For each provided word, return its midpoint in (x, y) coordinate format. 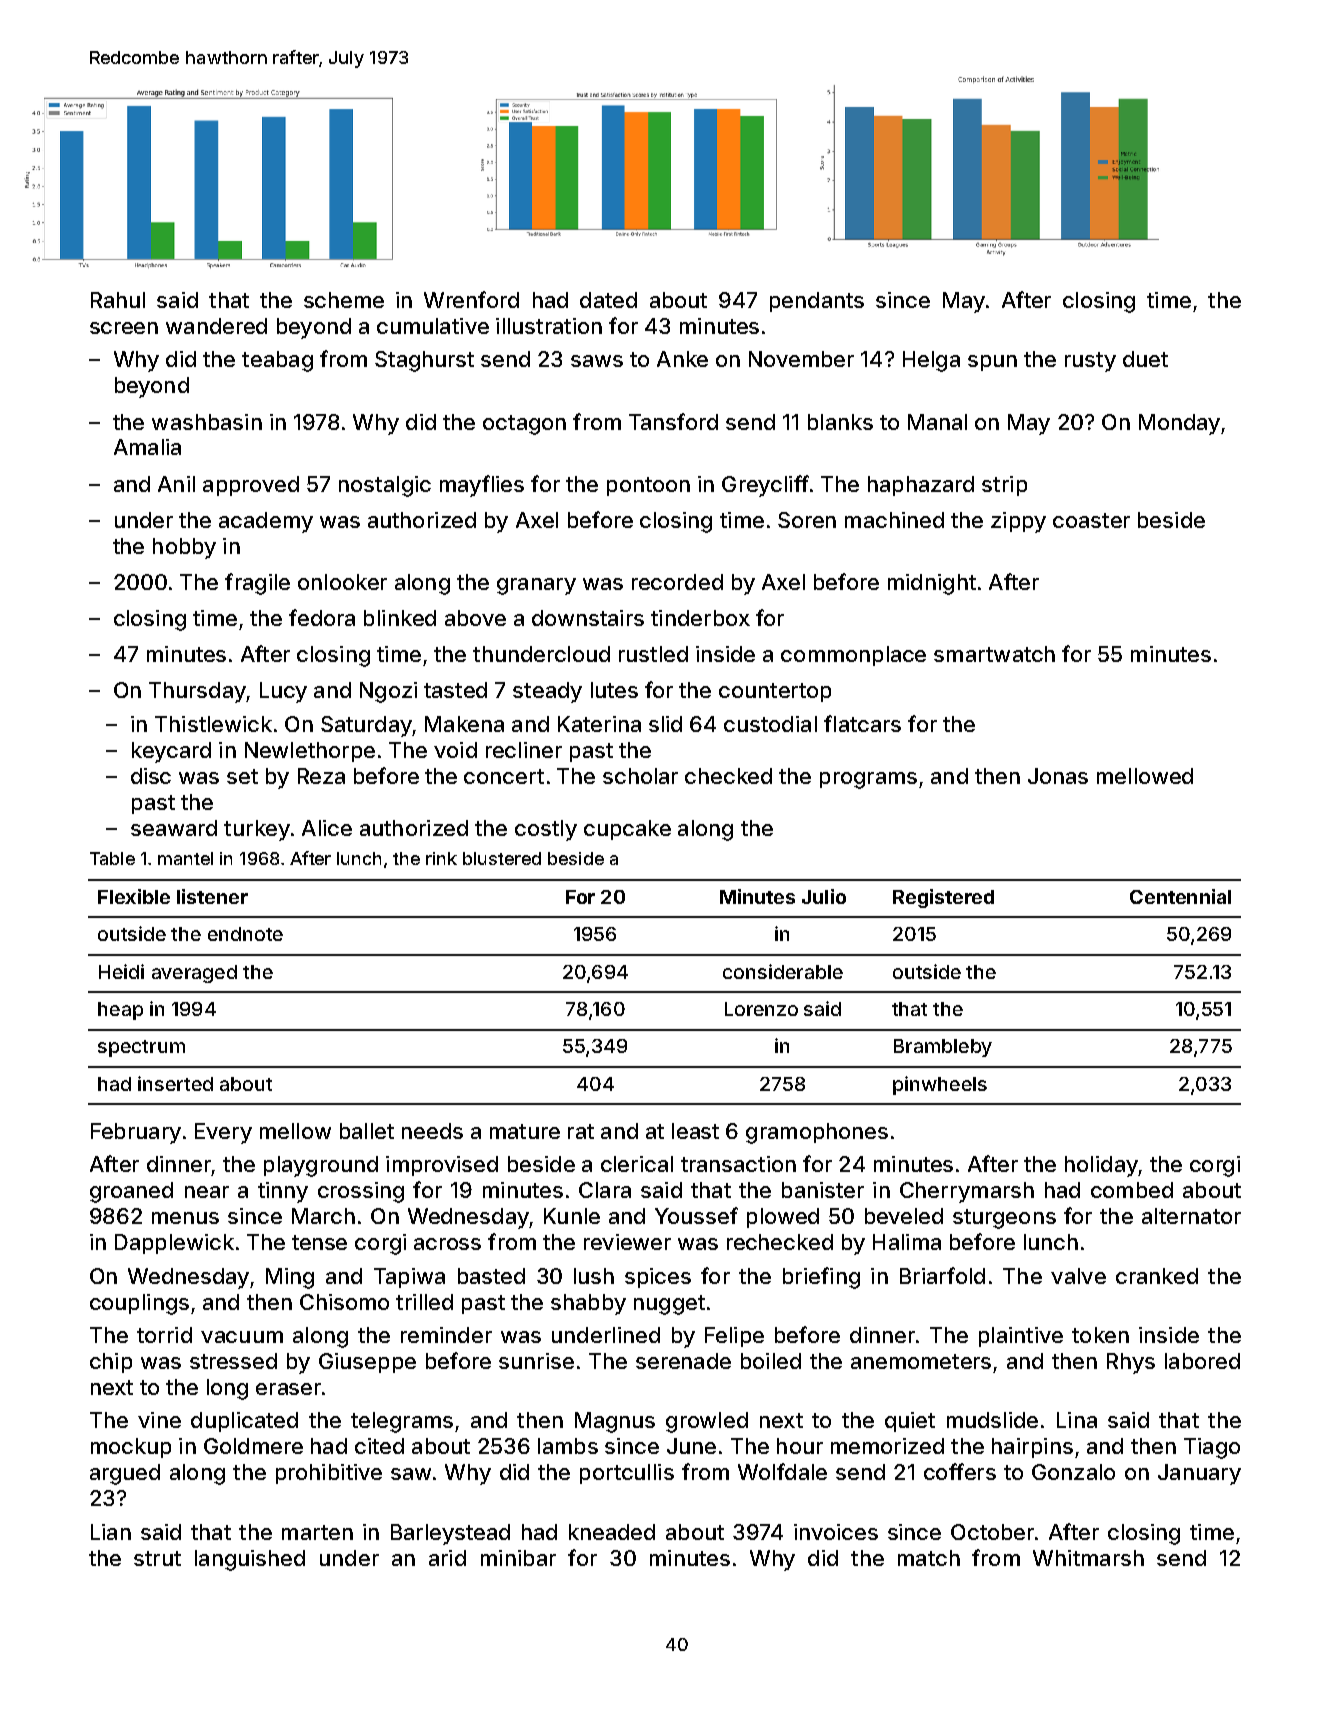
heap (120, 1011)
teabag (277, 361)
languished (250, 1560)
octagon (524, 425)
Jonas (1058, 776)
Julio (824, 896)
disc (151, 776)
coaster (1091, 520)
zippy (1018, 522)
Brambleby (943, 1048)
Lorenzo (761, 1009)
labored (1202, 1361)
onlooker (342, 582)
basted (491, 1276)
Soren (807, 520)
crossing (361, 1192)
